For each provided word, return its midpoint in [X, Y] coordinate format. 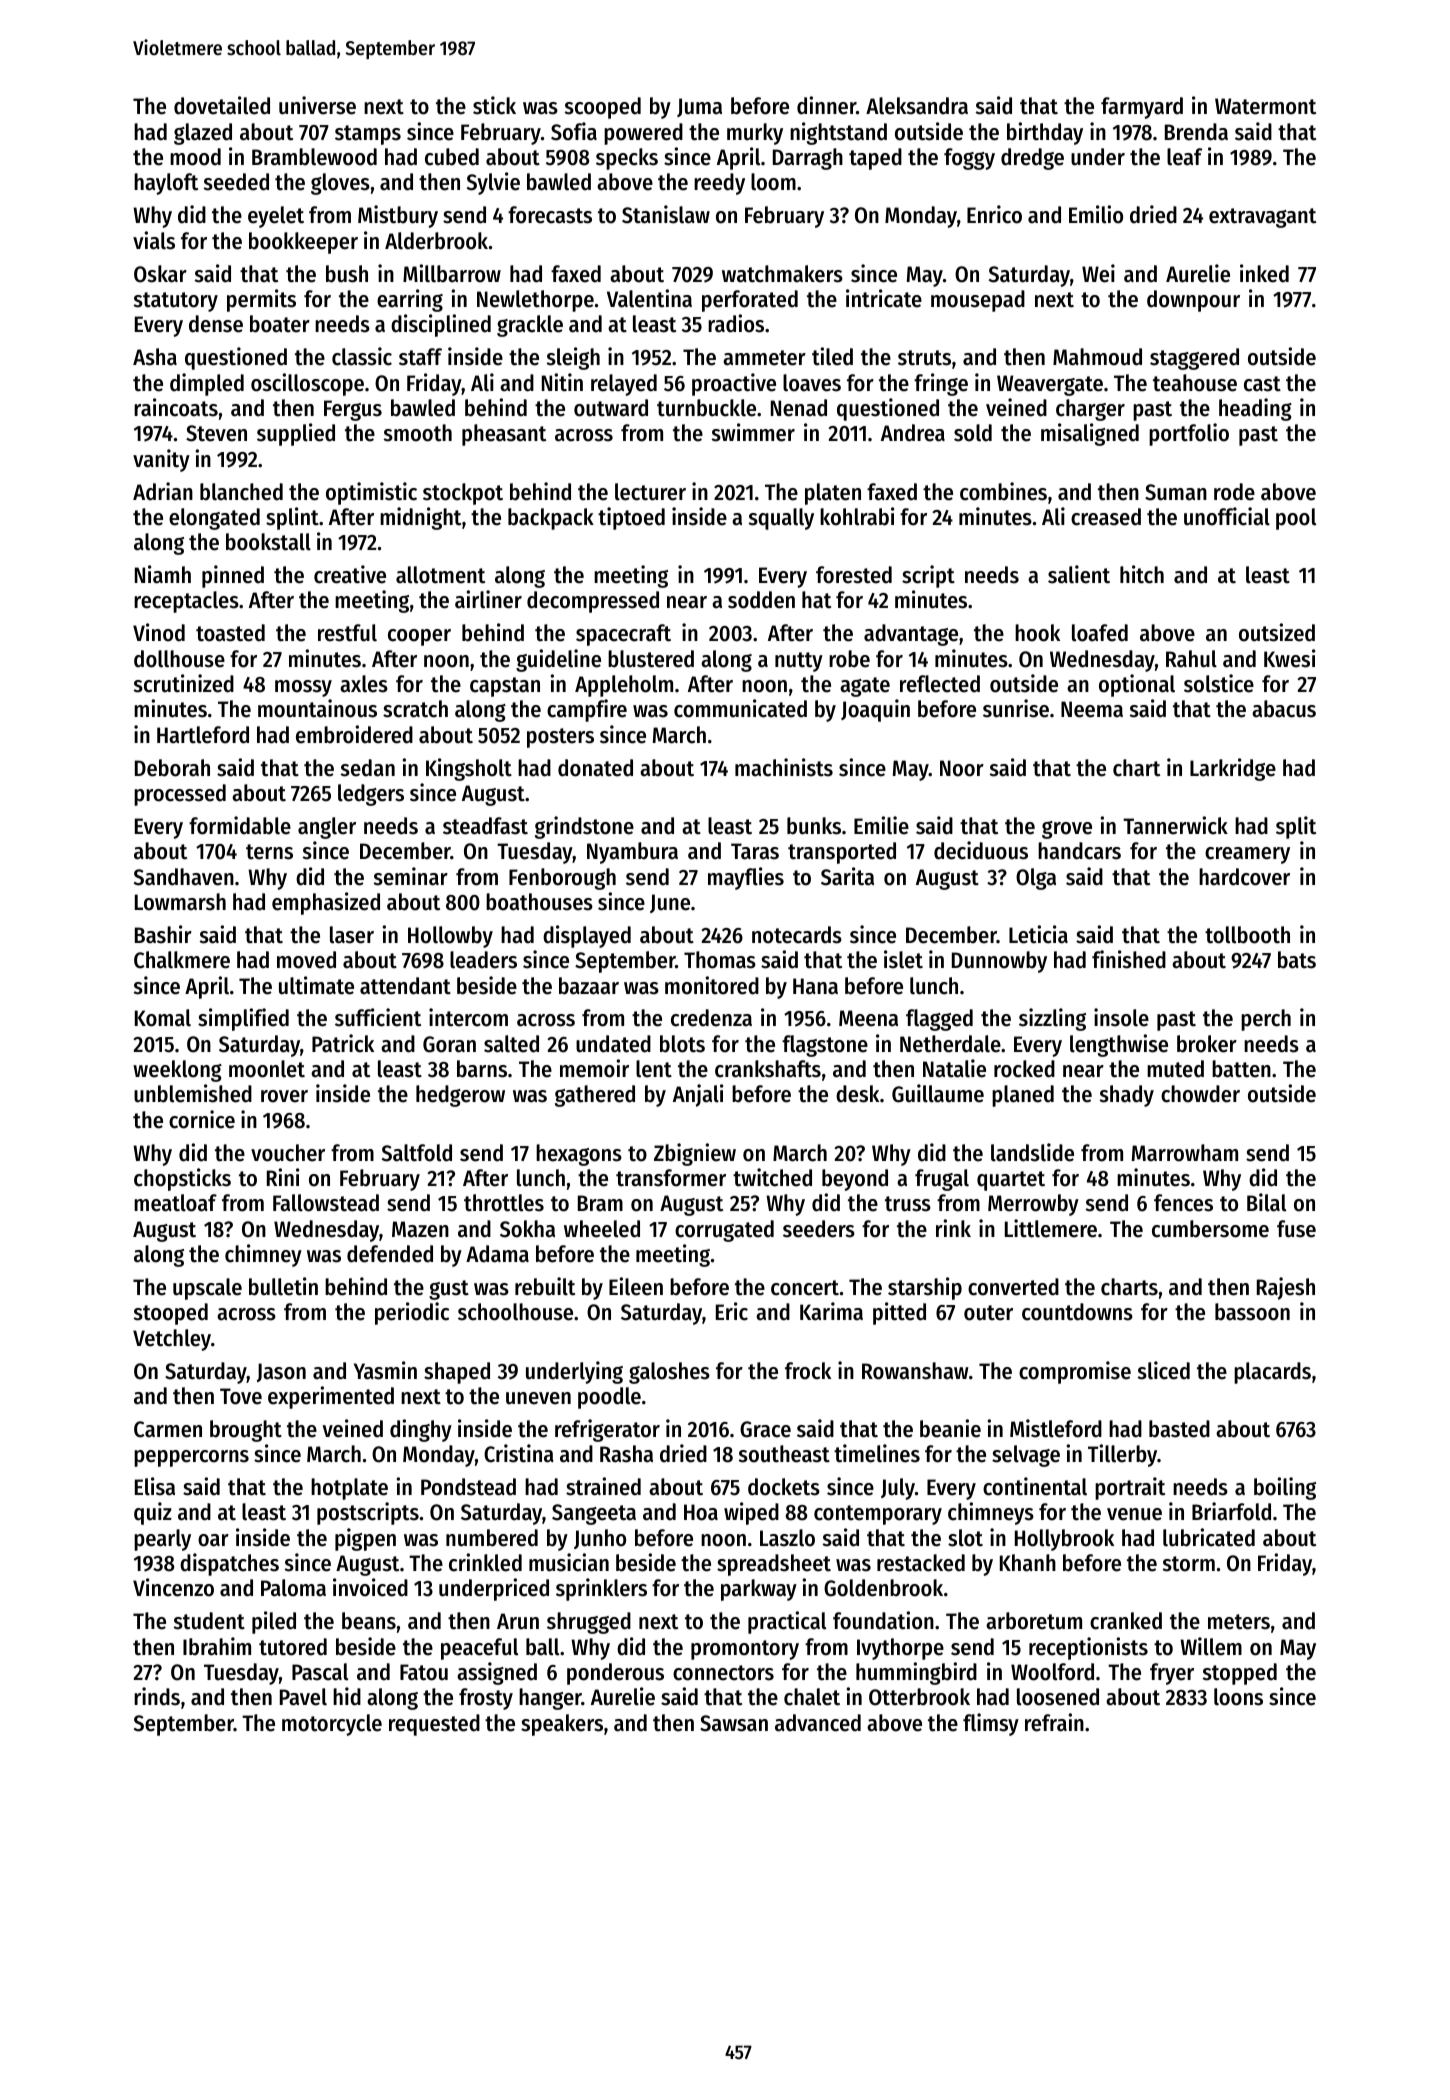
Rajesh [1286, 1288]
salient [1079, 574]
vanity [161, 460]
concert [805, 1288]
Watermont [1265, 106]
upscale [207, 1289]
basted [1179, 1429]
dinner [826, 105]
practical [787, 1622]
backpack [551, 519]
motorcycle [332, 1725]
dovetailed [222, 105]
